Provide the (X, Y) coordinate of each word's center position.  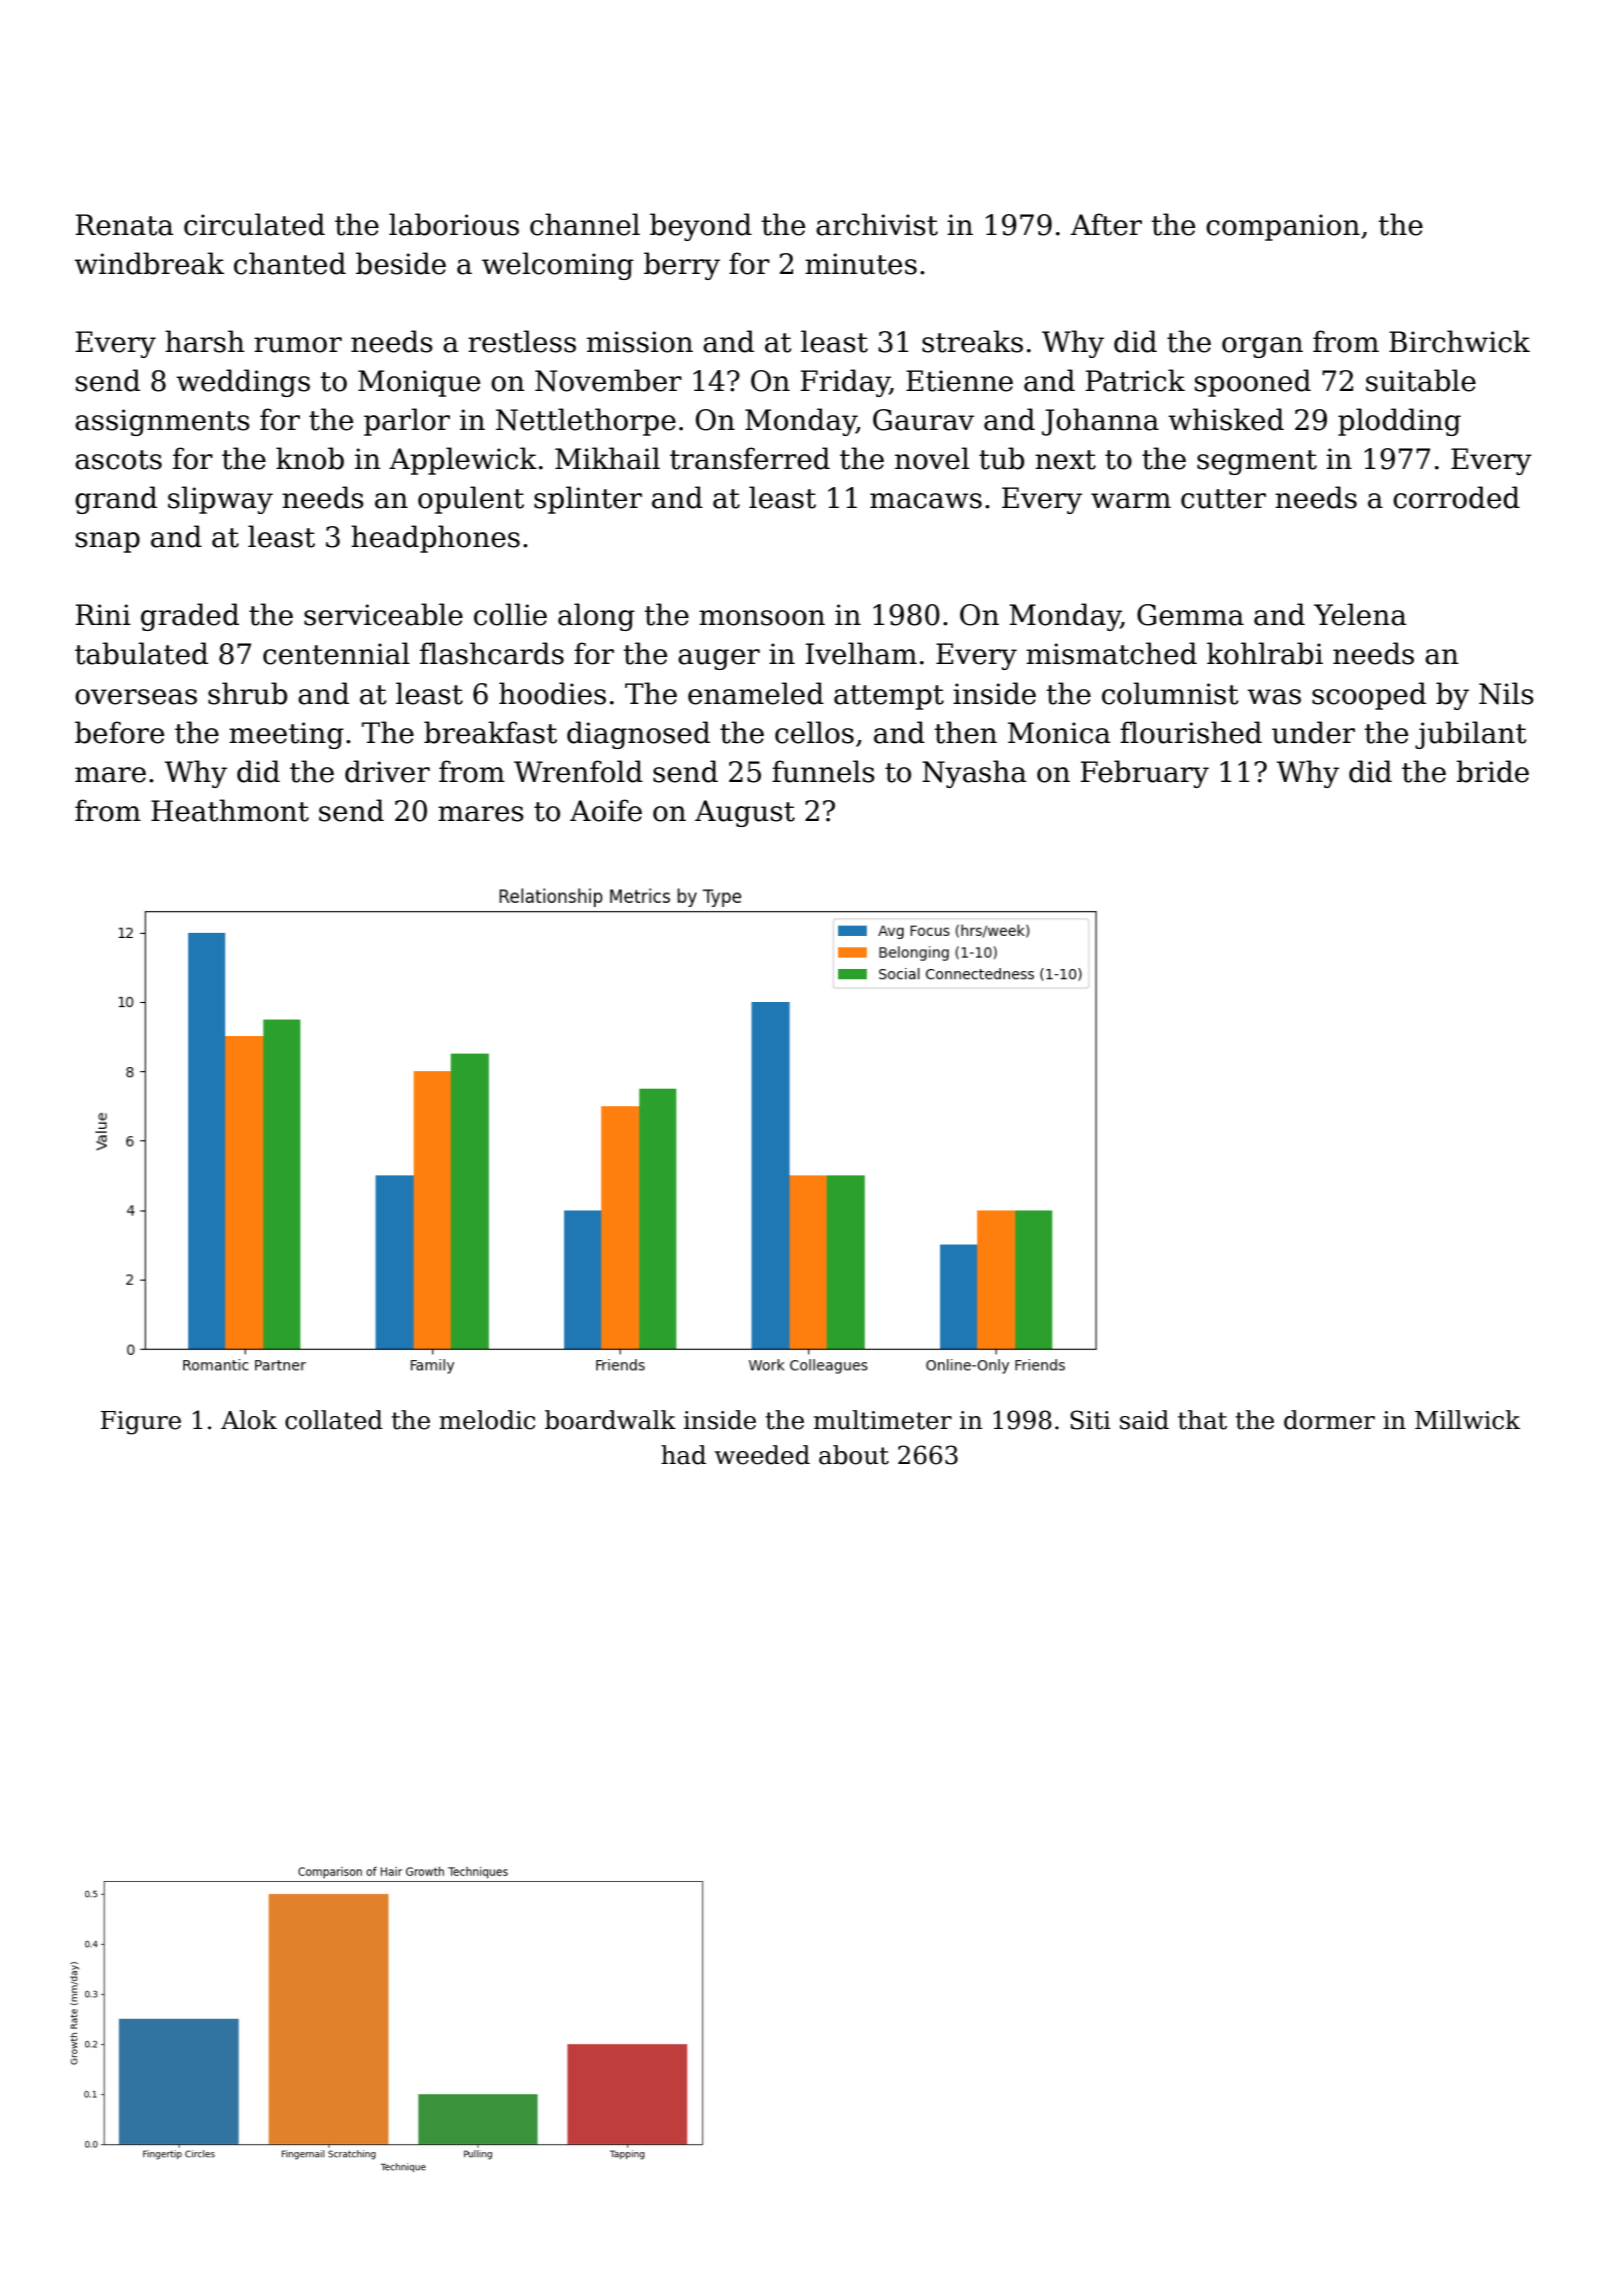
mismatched (1111, 653)
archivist (877, 224)
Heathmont (230, 810)
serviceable (383, 614)
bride (1492, 771)
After (1106, 224)
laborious (454, 224)
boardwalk (610, 1420)
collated (334, 1420)
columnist (1170, 693)
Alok (249, 1420)
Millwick (1467, 1420)
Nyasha (974, 774)
